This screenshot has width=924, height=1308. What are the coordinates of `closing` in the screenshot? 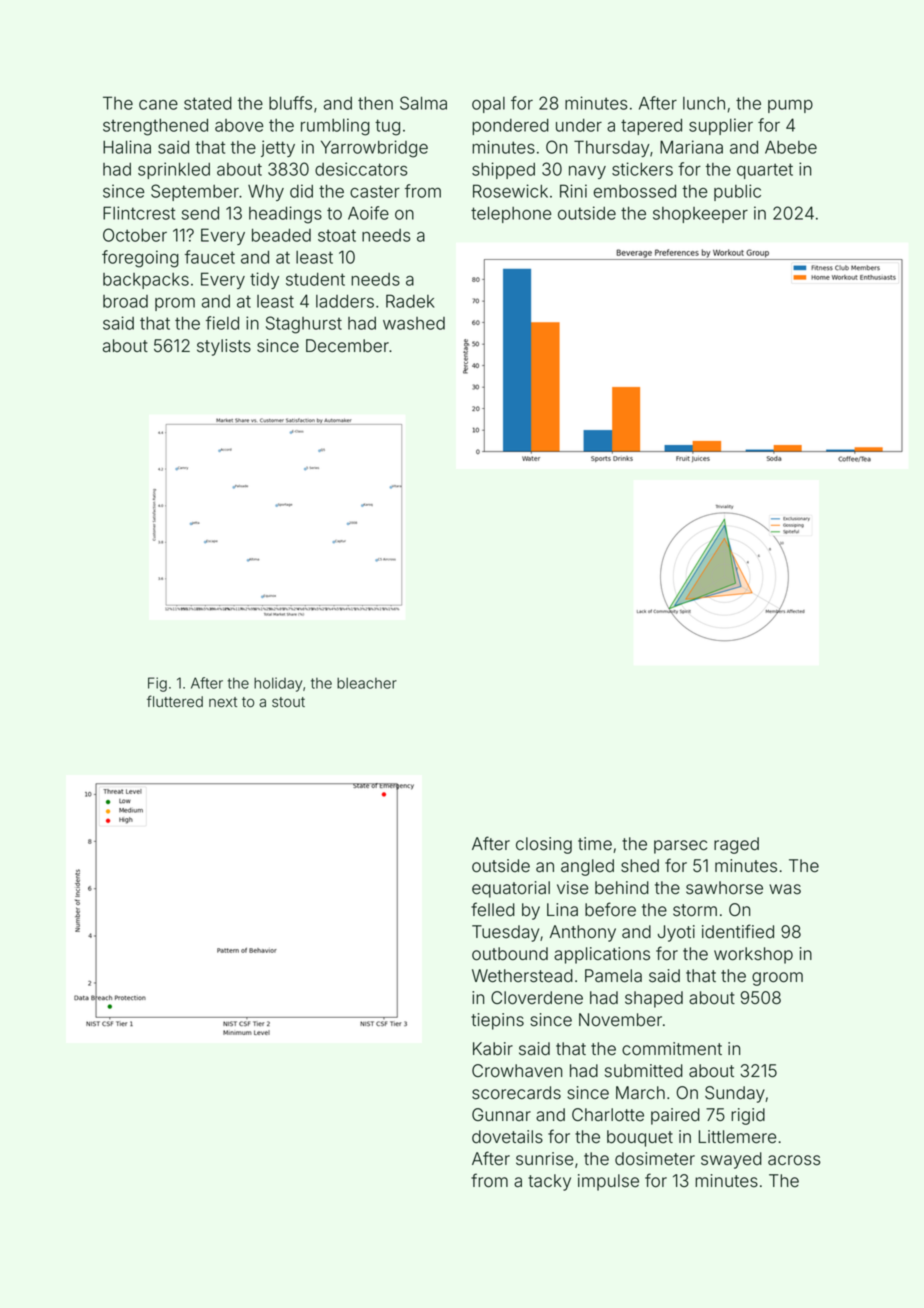 It's located at (544, 845).
